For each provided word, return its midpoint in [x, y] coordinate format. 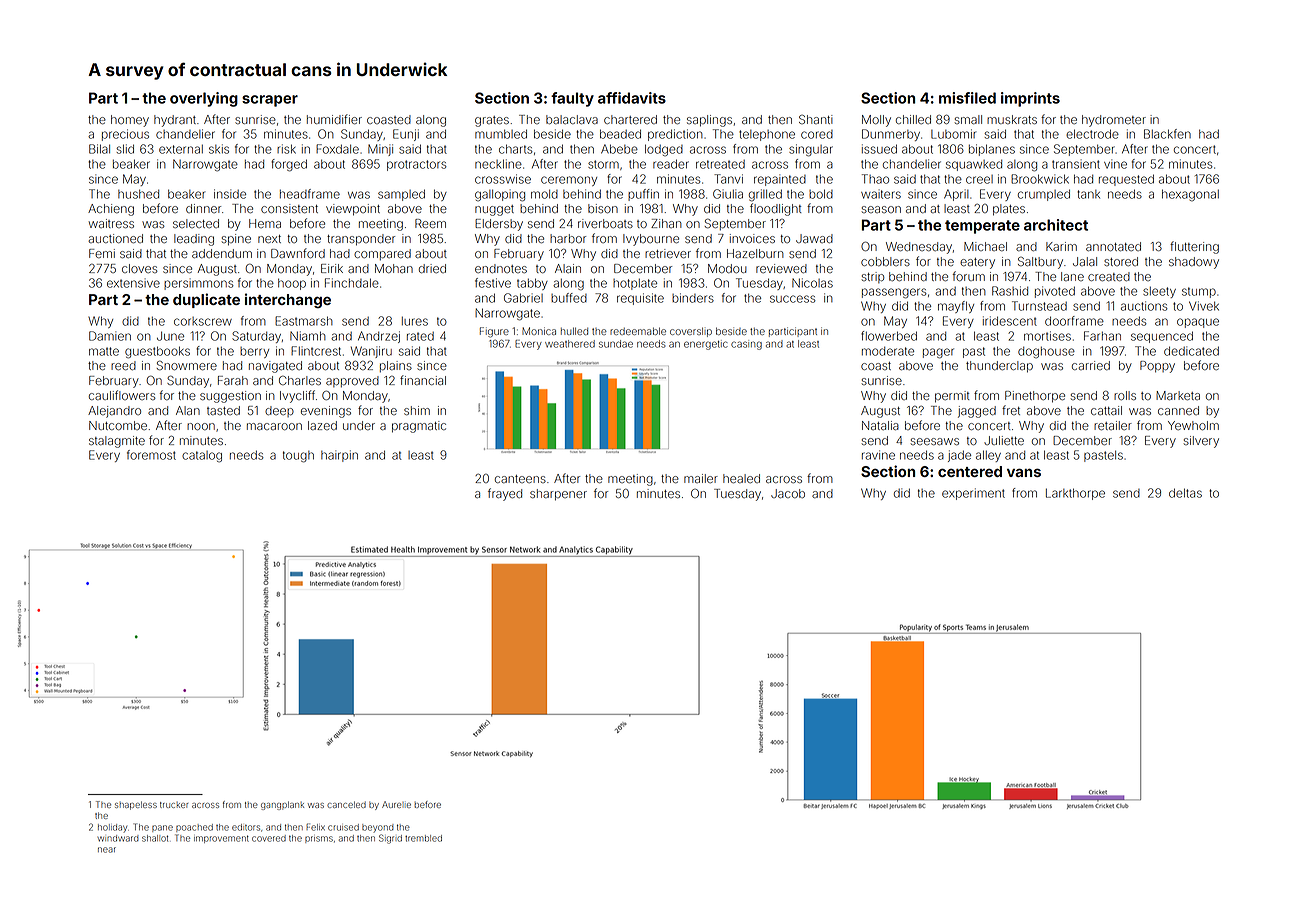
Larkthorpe [1075, 494]
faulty [572, 99]
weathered [570, 344]
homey [130, 121]
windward [118, 838]
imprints [1030, 99]
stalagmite [117, 442]
